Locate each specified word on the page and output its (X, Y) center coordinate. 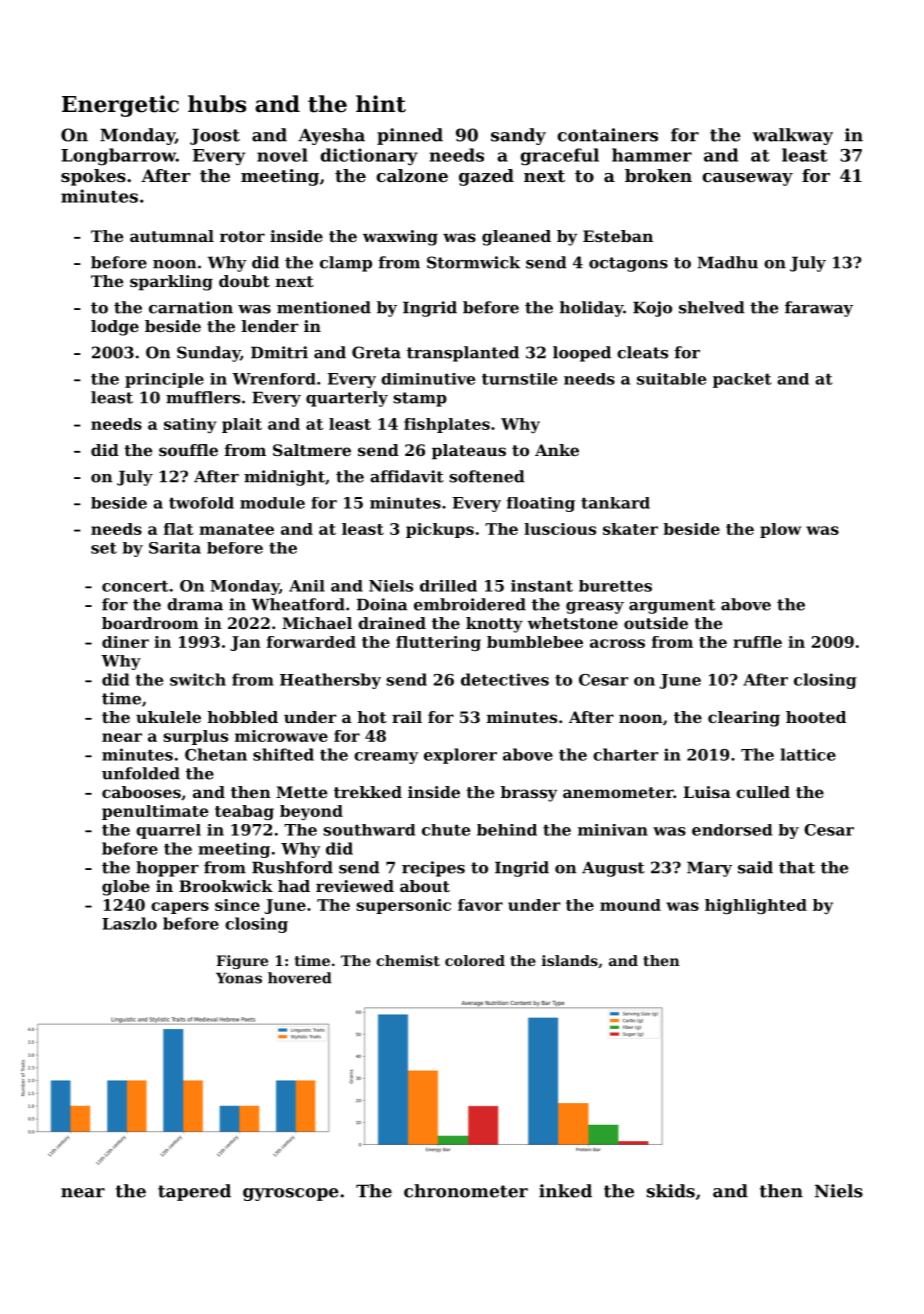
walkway (792, 136)
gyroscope (291, 1194)
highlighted (756, 906)
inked (565, 1191)
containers (607, 135)
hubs (217, 104)
